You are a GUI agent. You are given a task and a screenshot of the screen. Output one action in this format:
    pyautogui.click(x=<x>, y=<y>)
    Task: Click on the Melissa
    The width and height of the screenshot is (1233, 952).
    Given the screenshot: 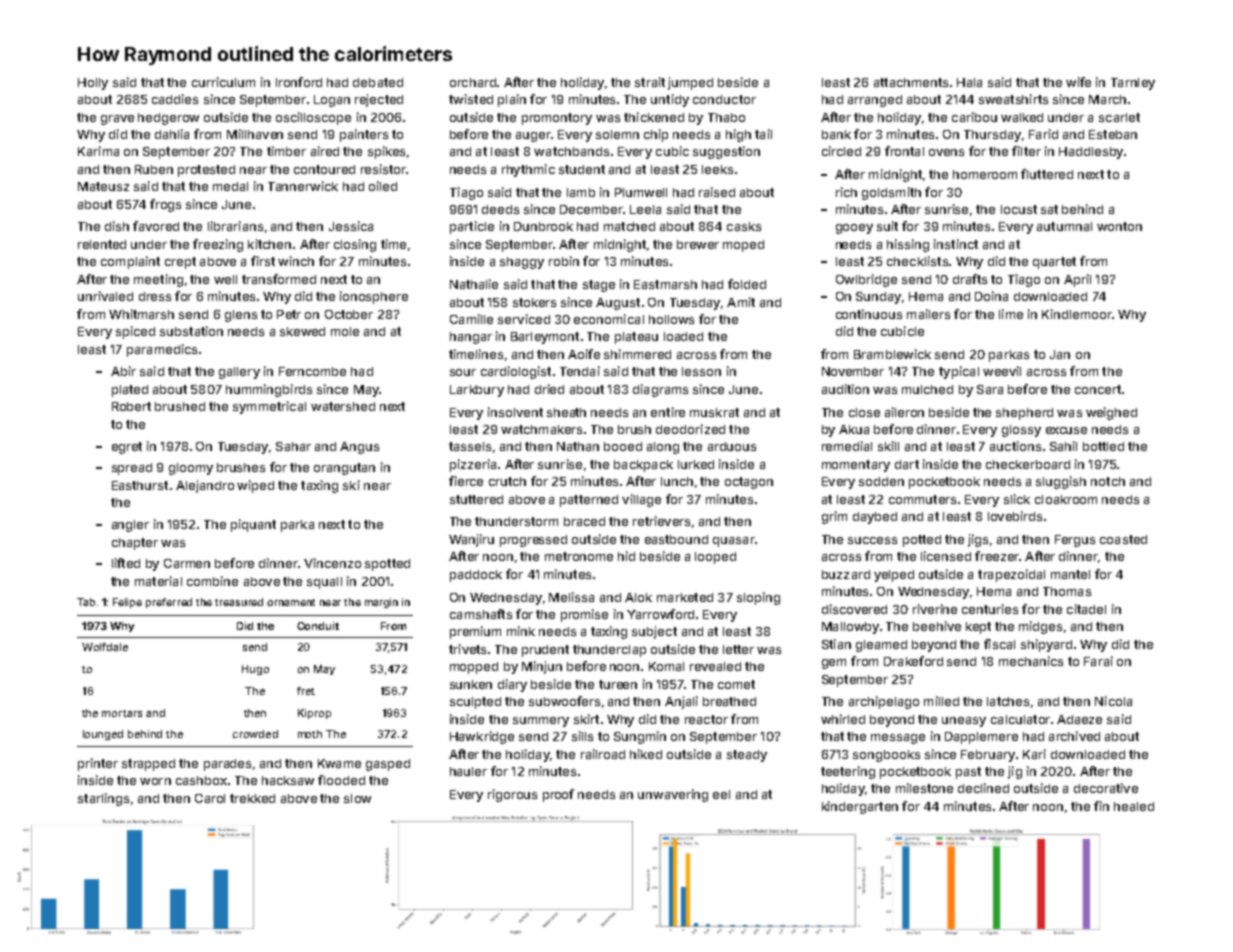 What is the action you would take?
    pyautogui.click(x=571, y=597)
